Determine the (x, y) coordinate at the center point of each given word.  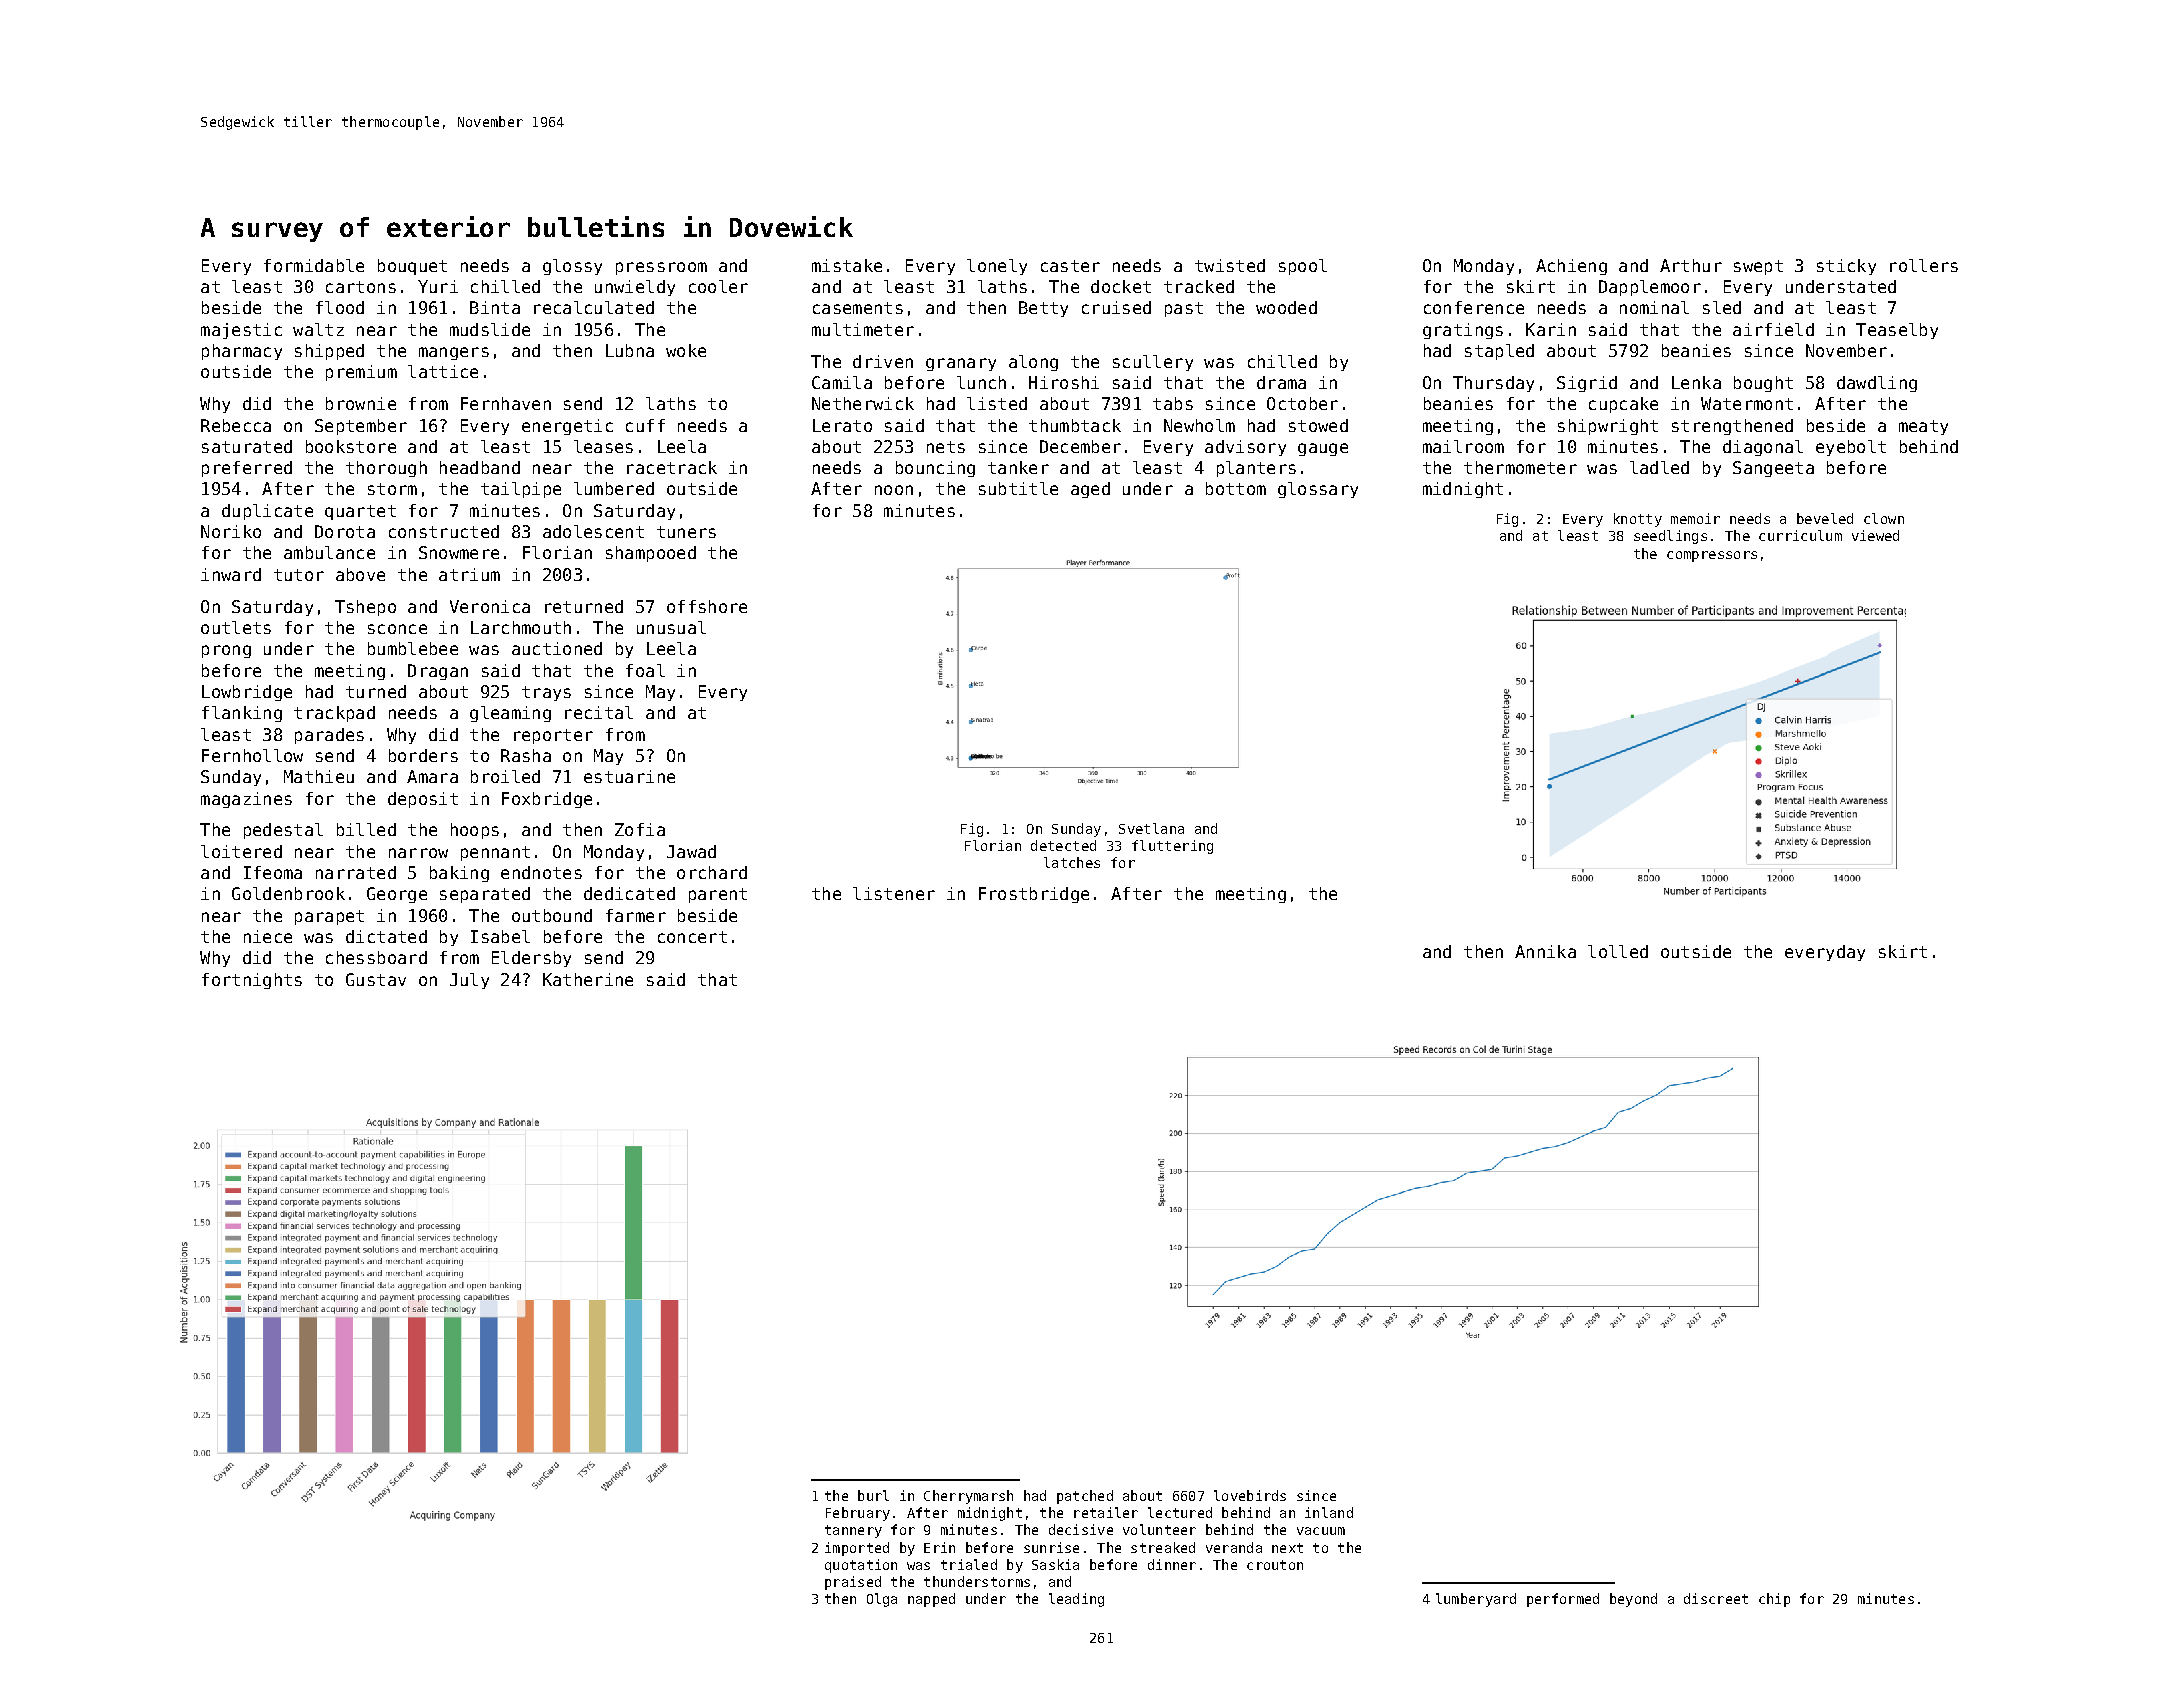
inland (1329, 1512)
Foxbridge (547, 800)
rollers (1924, 265)
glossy (572, 267)
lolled (1618, 951)
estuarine (629, 776)
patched (1085, 1497)
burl (873, 1495)
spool (1303, 267)
